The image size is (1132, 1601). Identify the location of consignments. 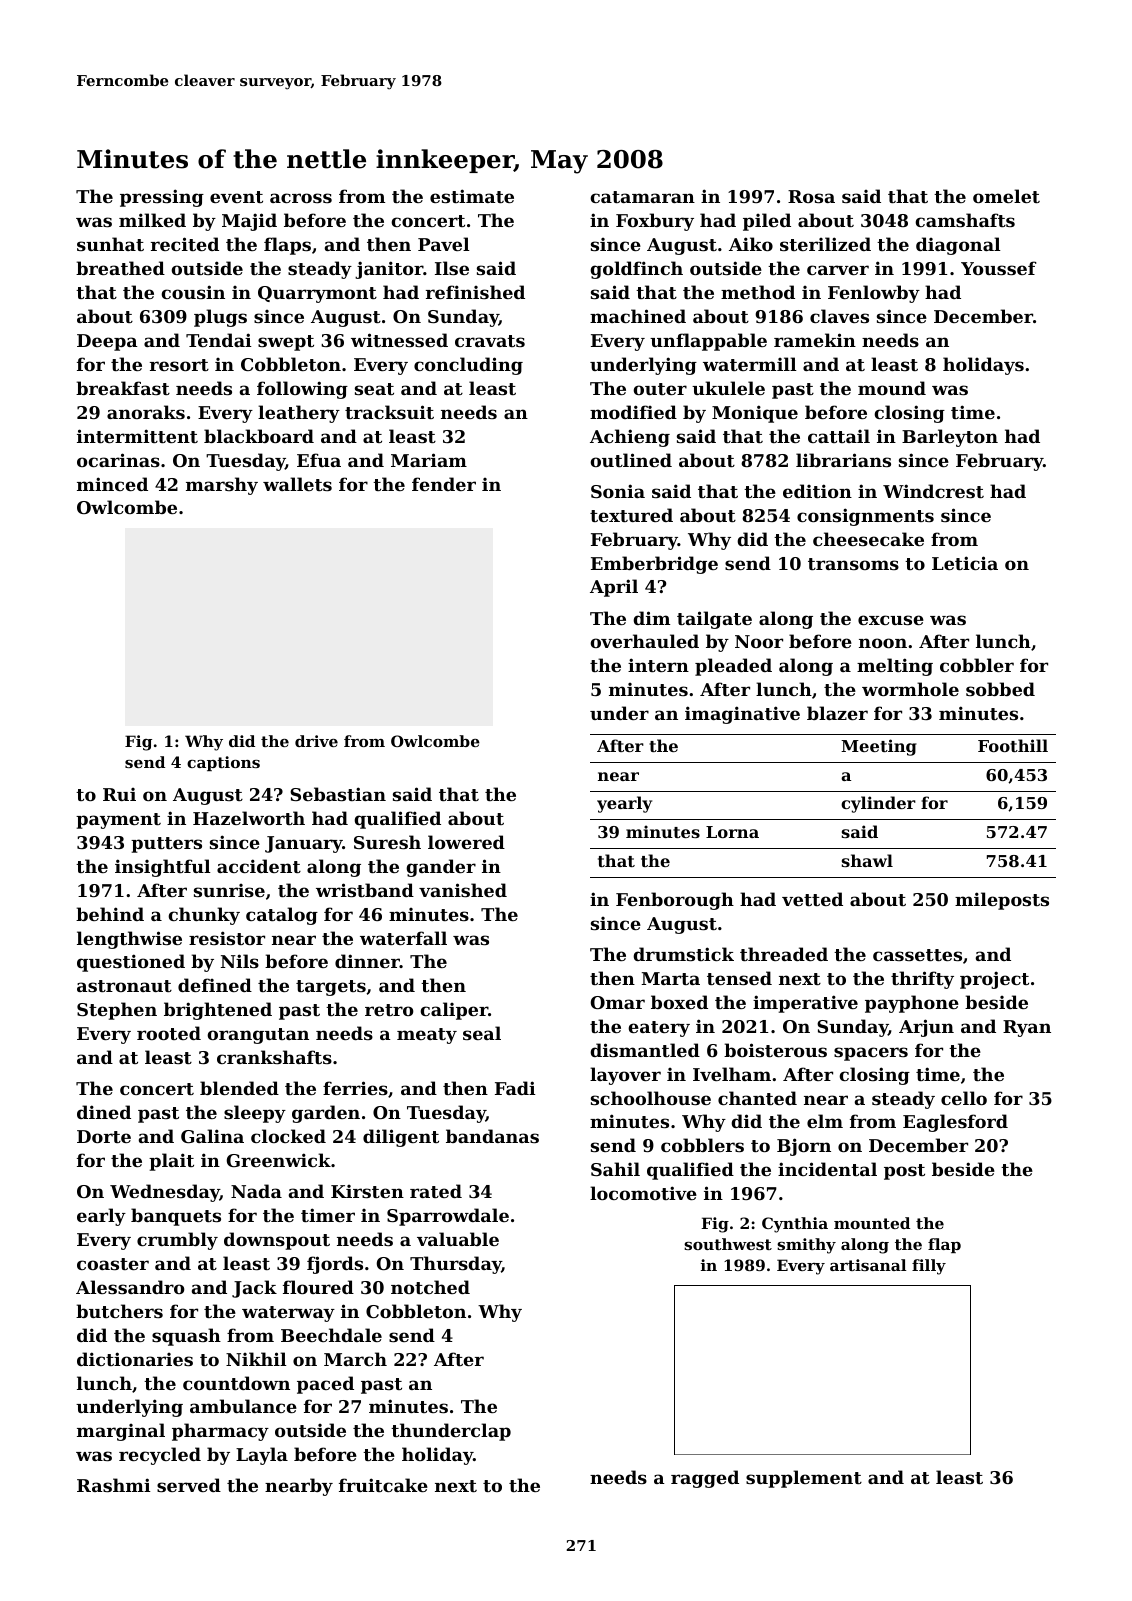
(865, 517).
